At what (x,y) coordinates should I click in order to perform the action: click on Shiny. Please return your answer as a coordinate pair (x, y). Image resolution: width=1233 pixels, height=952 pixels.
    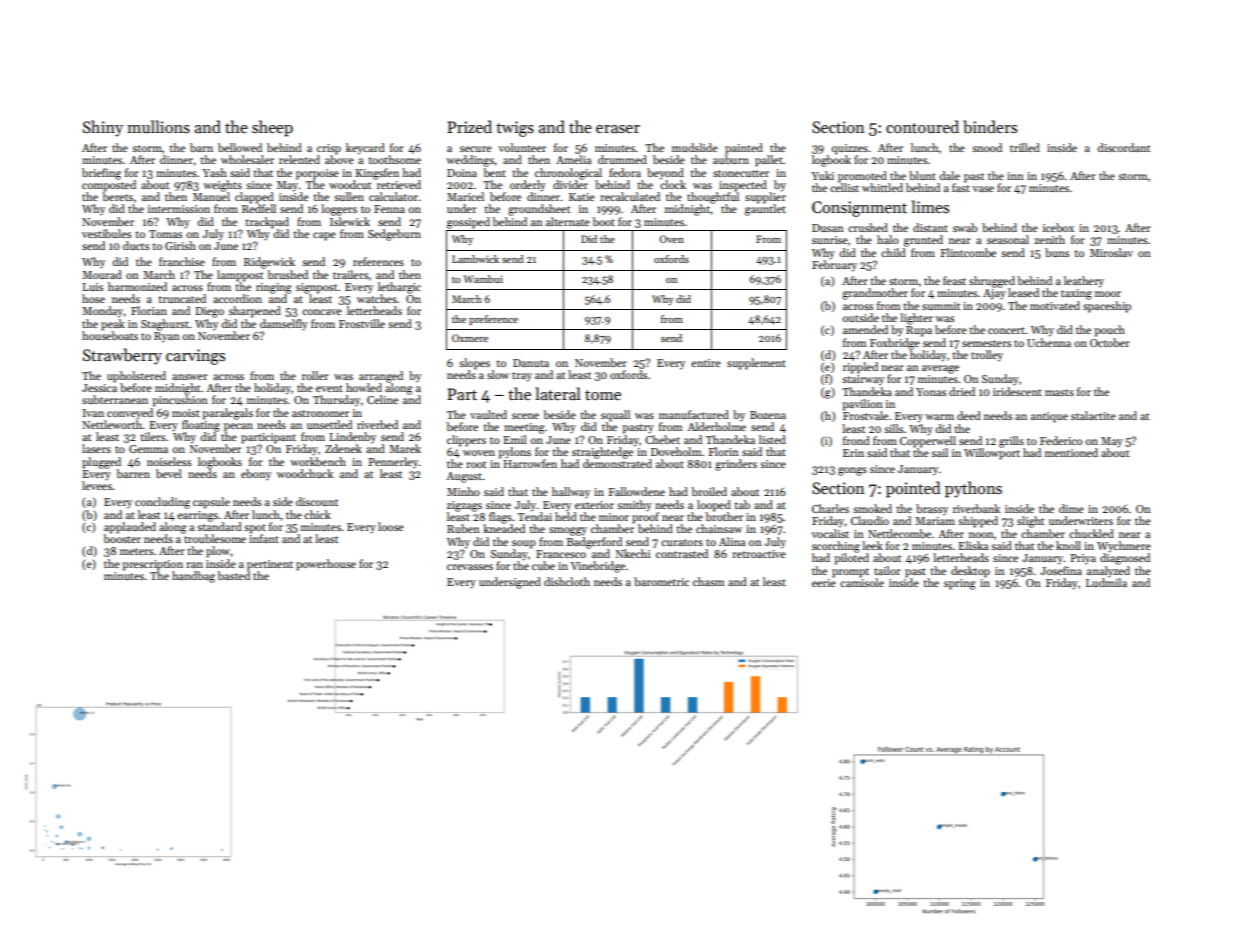
    Looking at the image, I should click on (103, 128).
